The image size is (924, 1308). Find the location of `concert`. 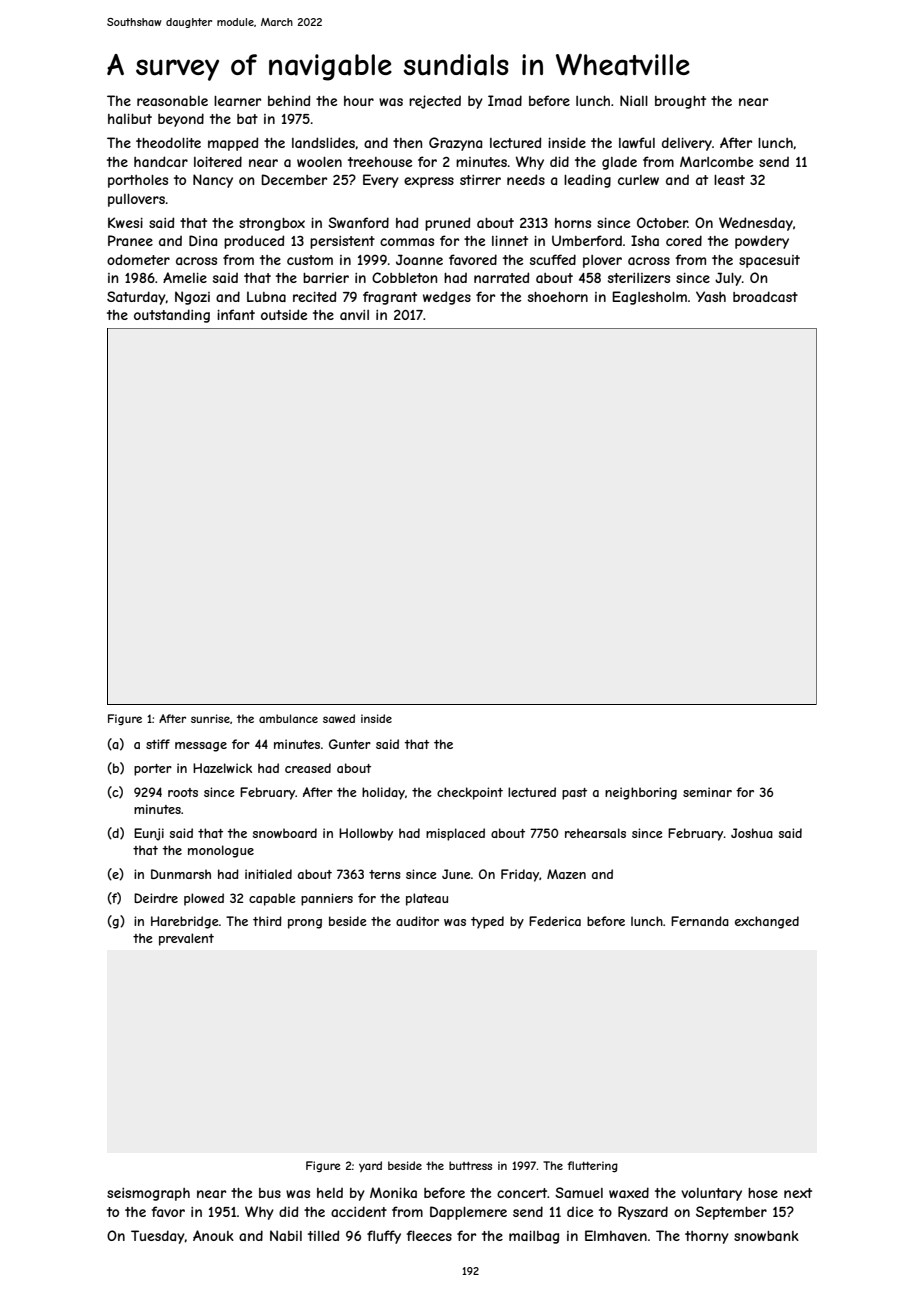

concert is located at coordinates (522, 1193).
